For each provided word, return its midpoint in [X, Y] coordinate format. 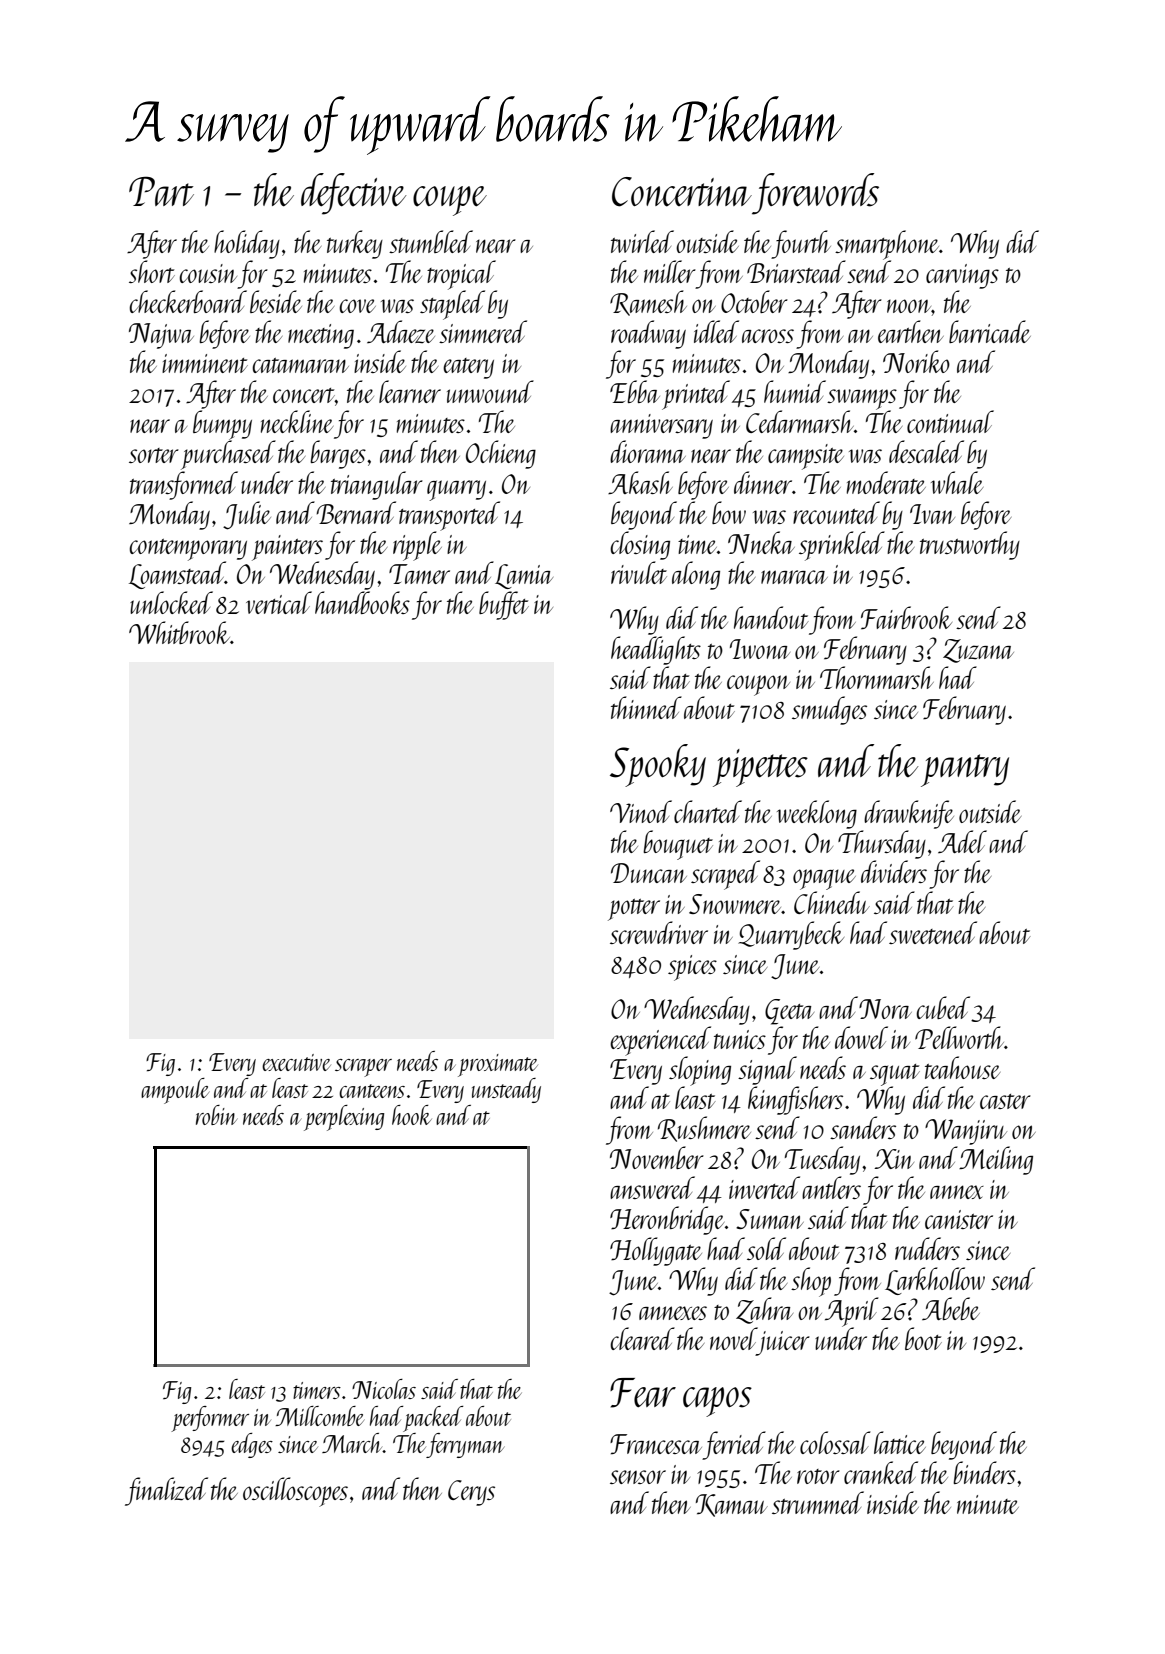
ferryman [465, 1445]
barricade [990, 331]
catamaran [300, 365]
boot [923, 1338]
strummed [818, 1502]
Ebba [635, 391]
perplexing [344, 1118]
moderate [886, 482]
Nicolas [384, 1389]
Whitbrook [179, 632]
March [352, 1443]
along [696, 575]
